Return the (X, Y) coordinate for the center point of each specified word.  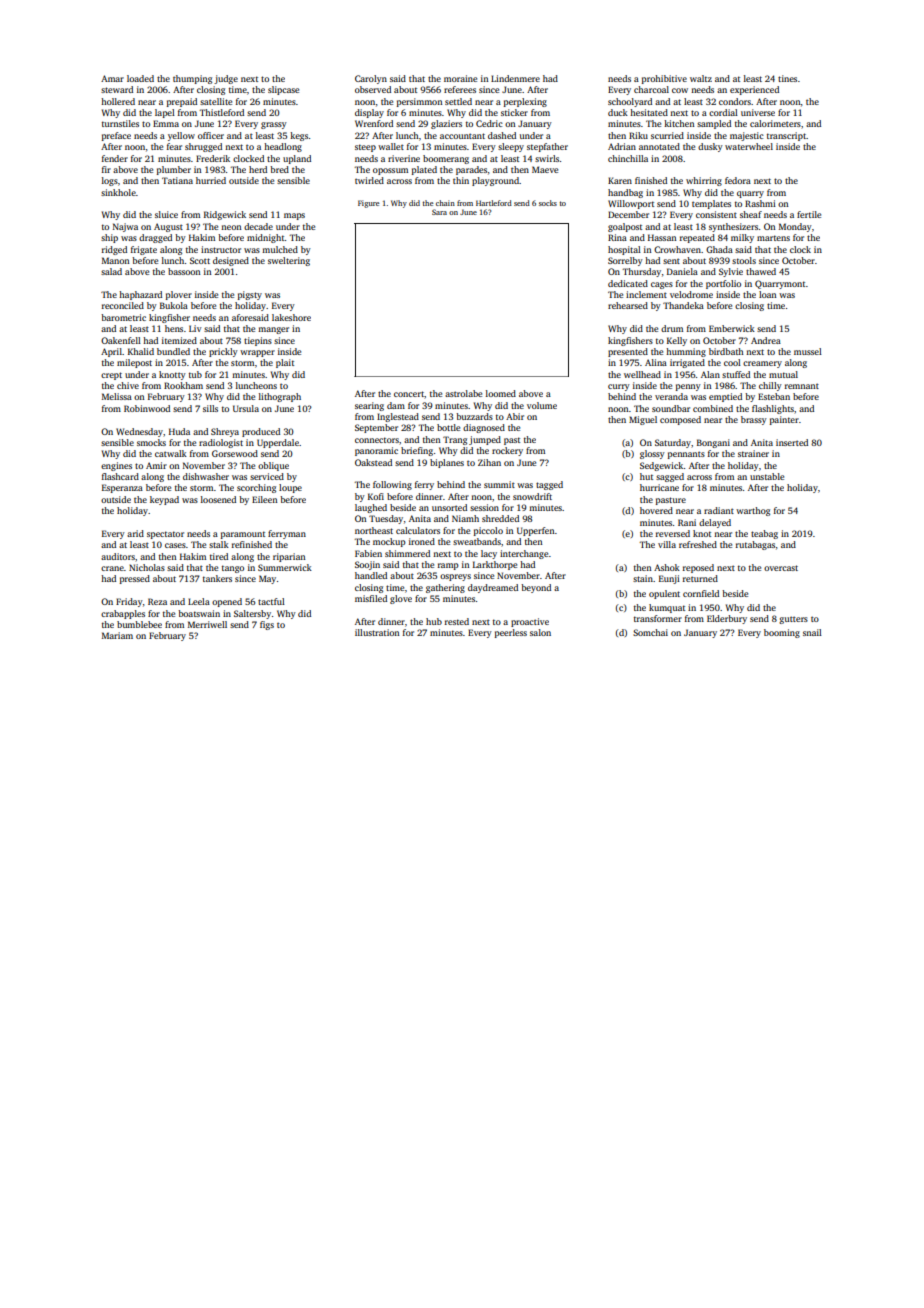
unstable (767, 476)
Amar (112, 78)
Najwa (125, 227)
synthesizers (733, 227)
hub (434, 621)
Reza (157, 601)
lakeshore (291, 317)
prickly (223, 352)
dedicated (628, 283)
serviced (267, 476)
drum (672, 328)
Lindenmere (515, 78)
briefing (417, 451)
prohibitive (664, 79)
